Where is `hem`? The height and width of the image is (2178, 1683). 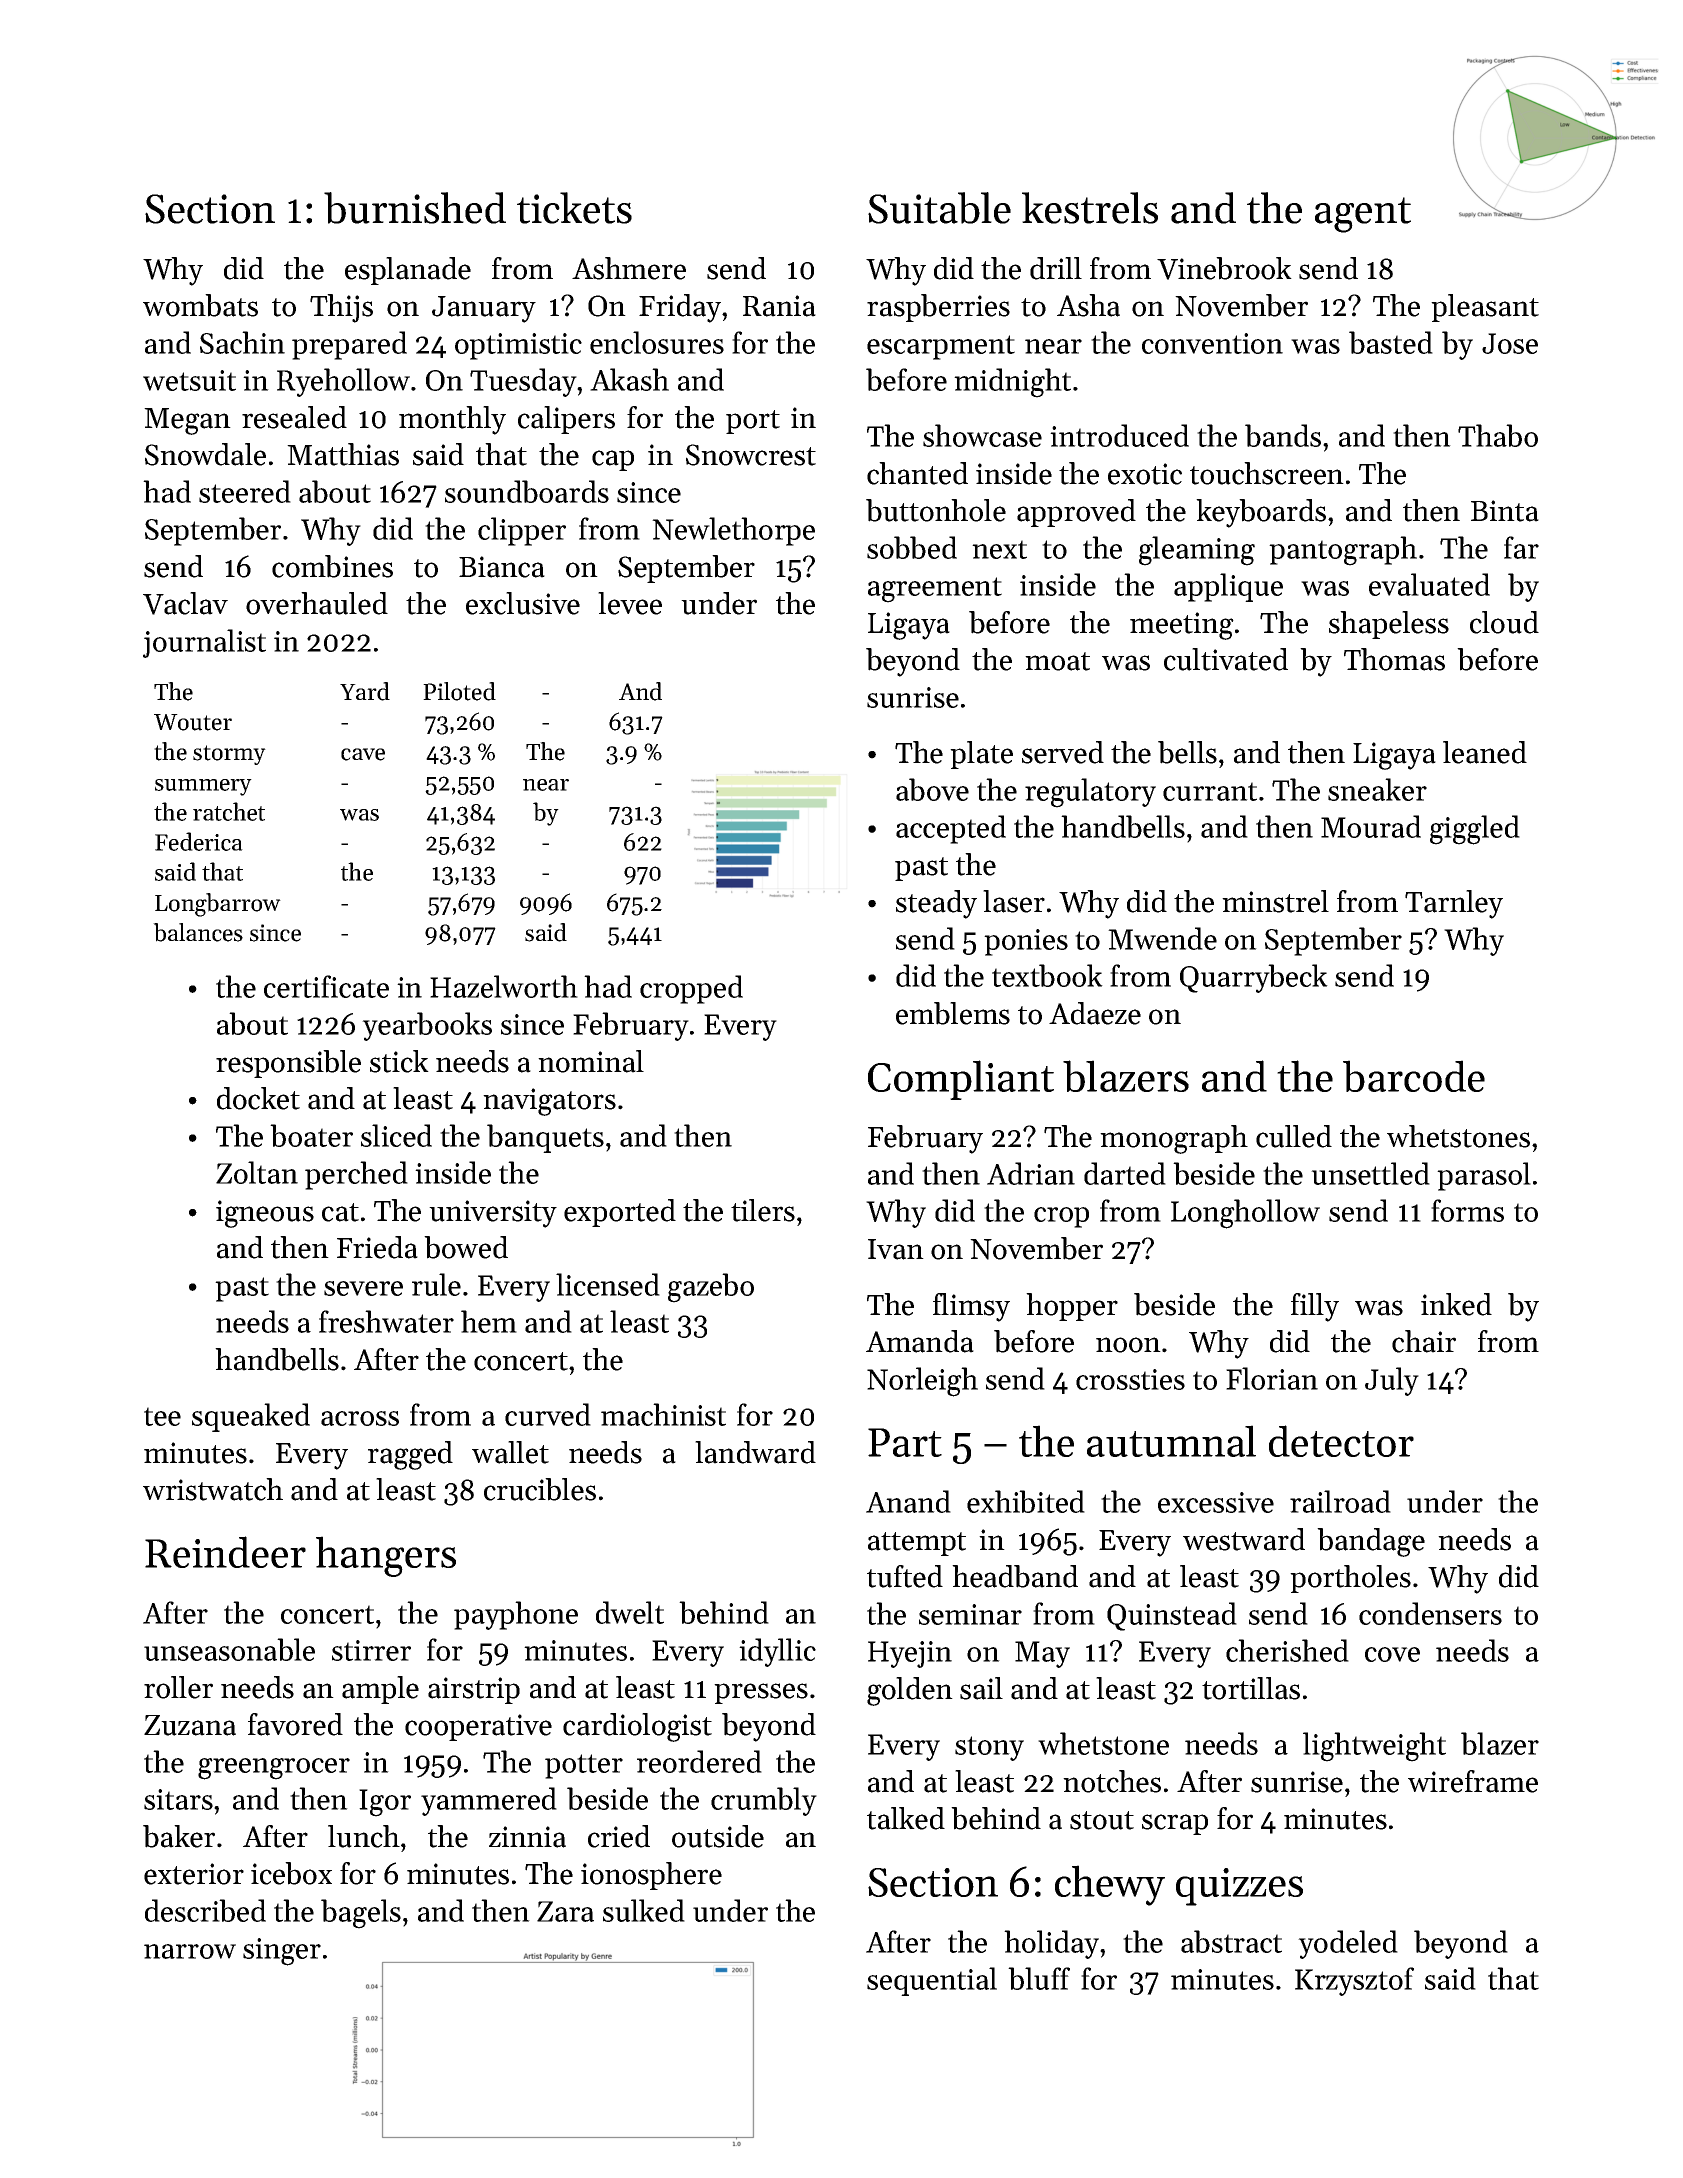
hem is located at coordinates (489, 1321).
